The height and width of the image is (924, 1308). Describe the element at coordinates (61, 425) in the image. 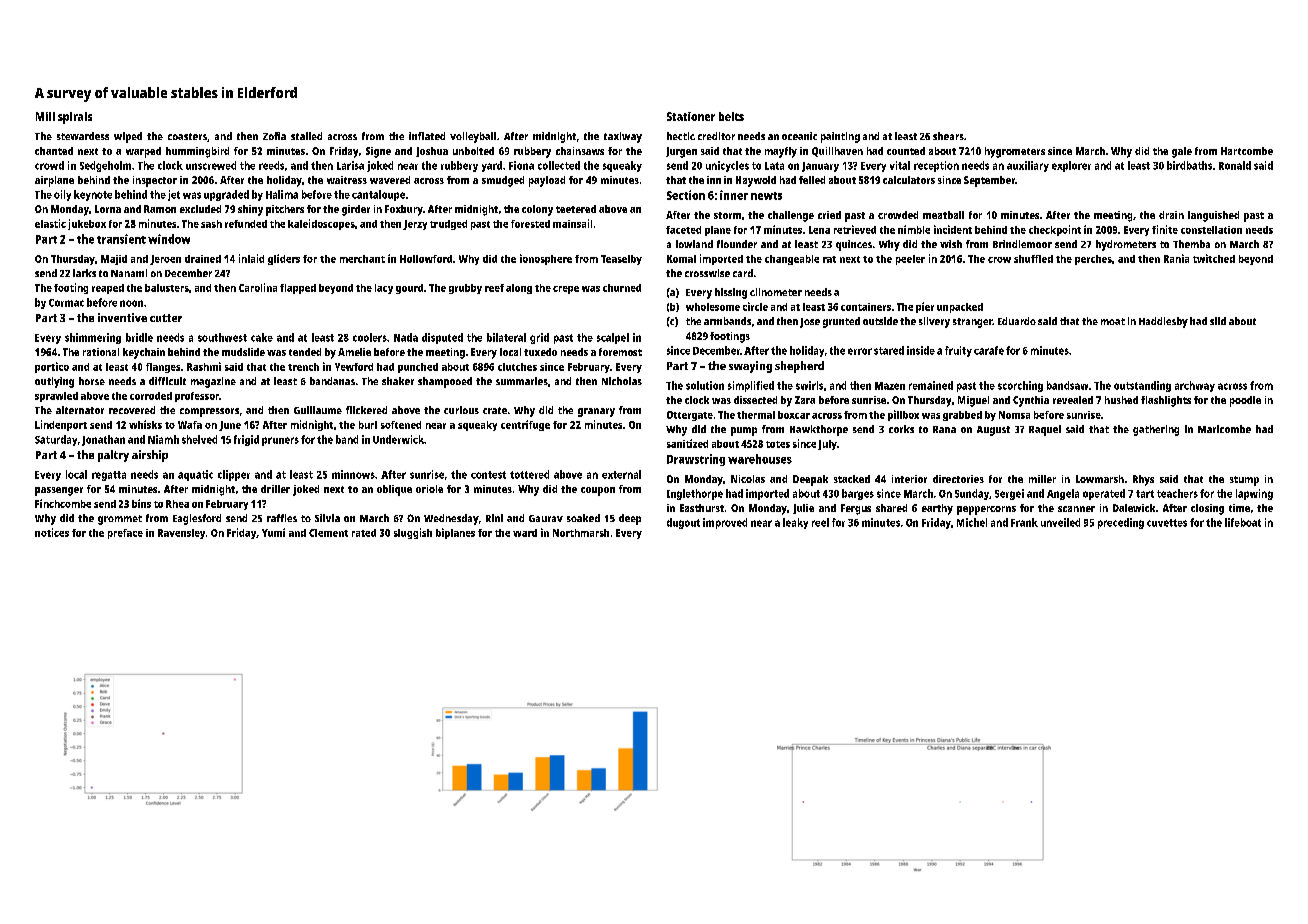

I see `Lindenport` at that location.
